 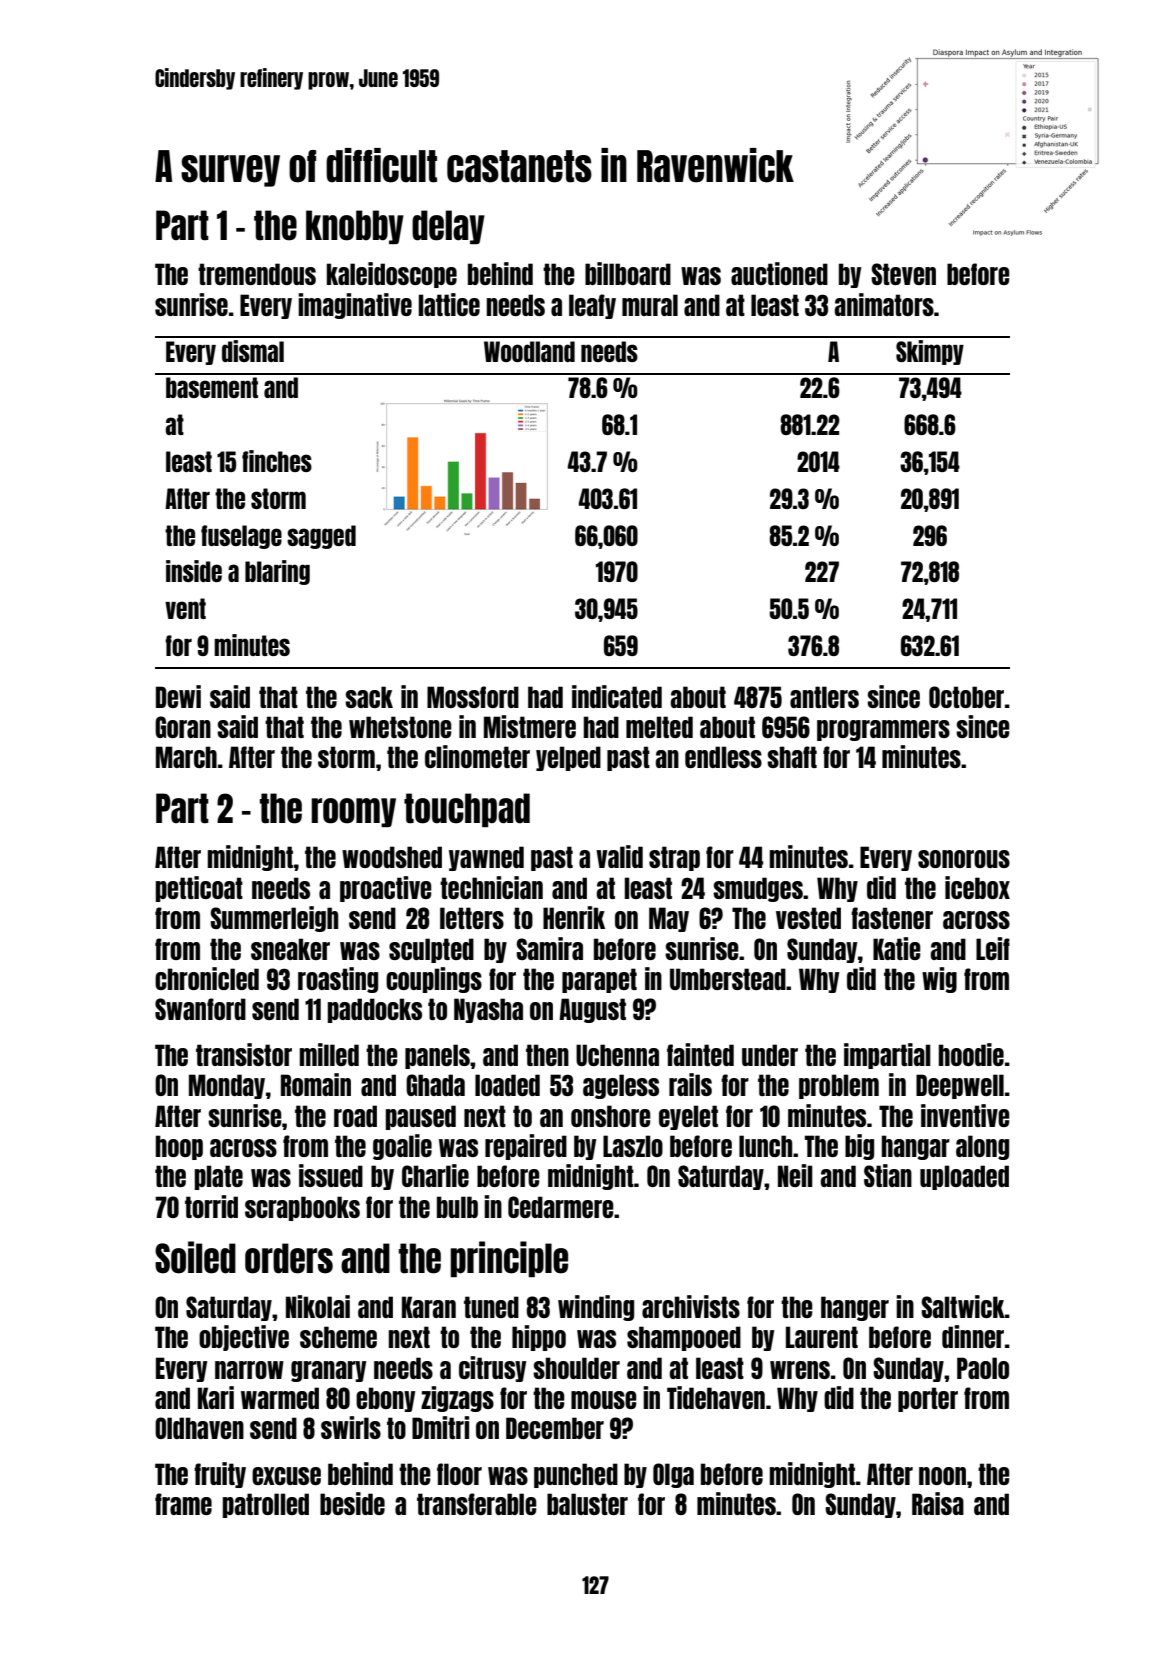 What do you see at coordinates (266, 1505) in the screenshot?
I see `patrolled` at bounding box center [266, 1505].
